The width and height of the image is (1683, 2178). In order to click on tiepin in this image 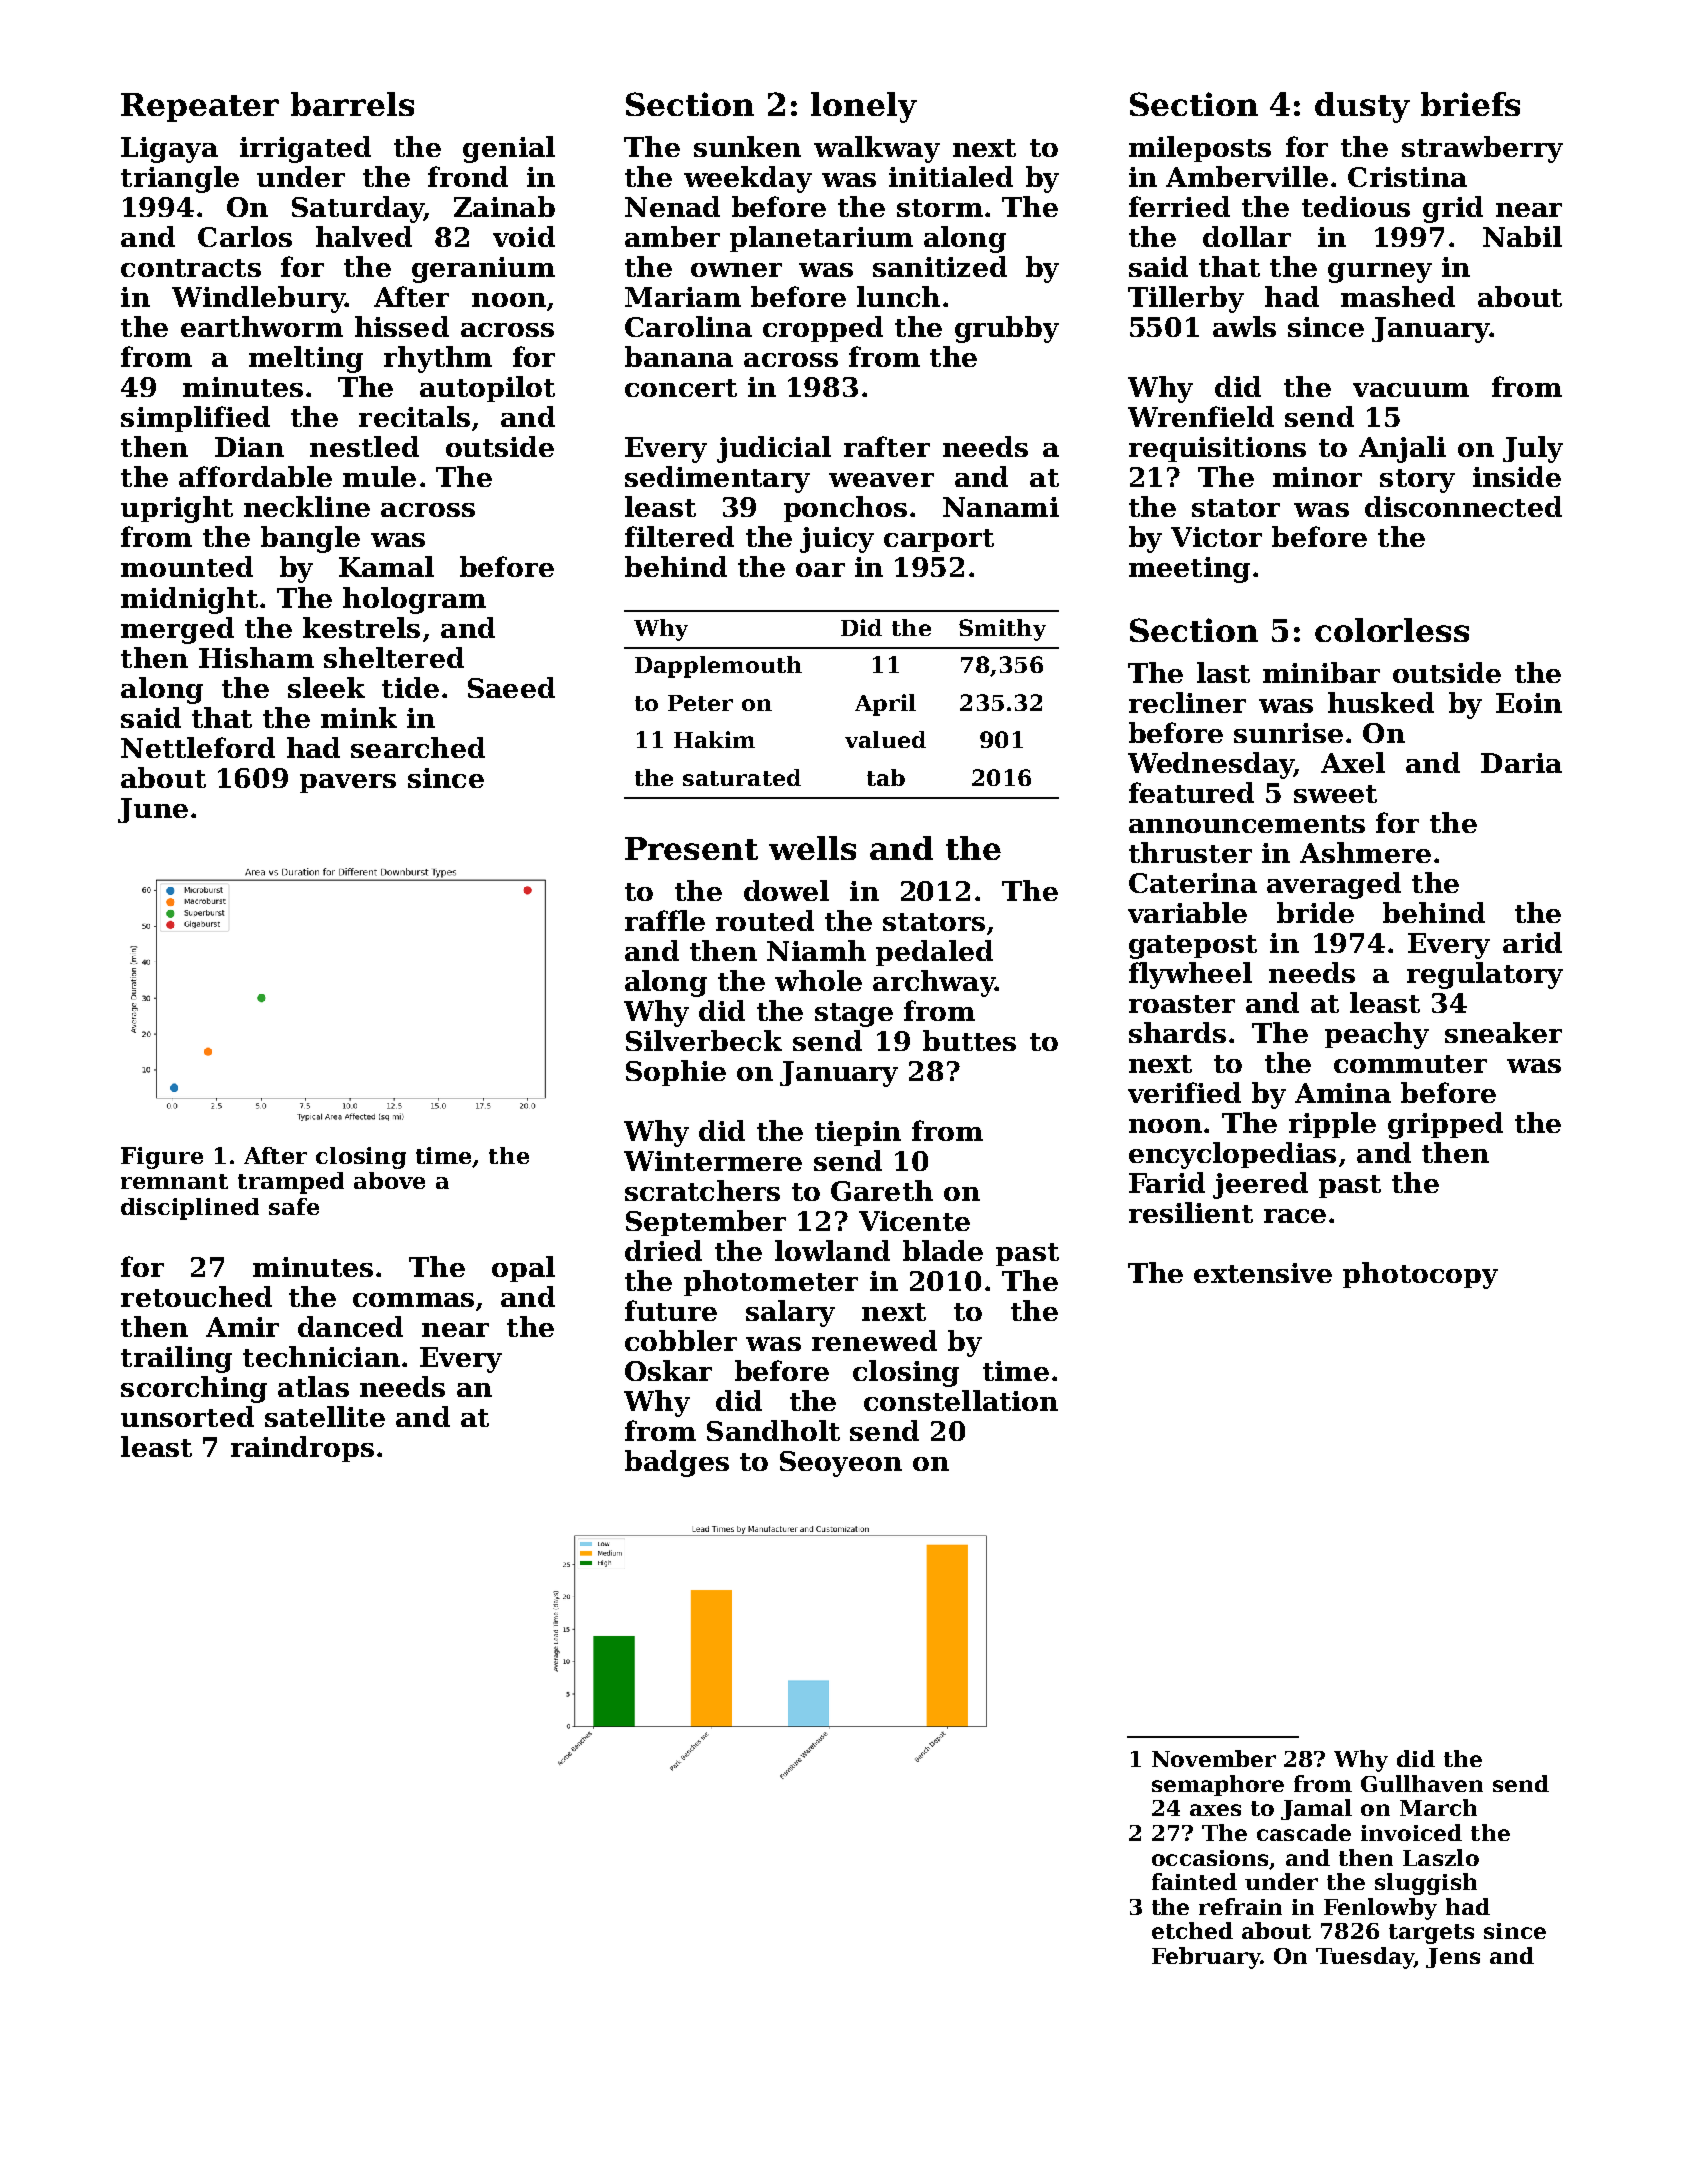, I will do `click(858, 1133)`.
